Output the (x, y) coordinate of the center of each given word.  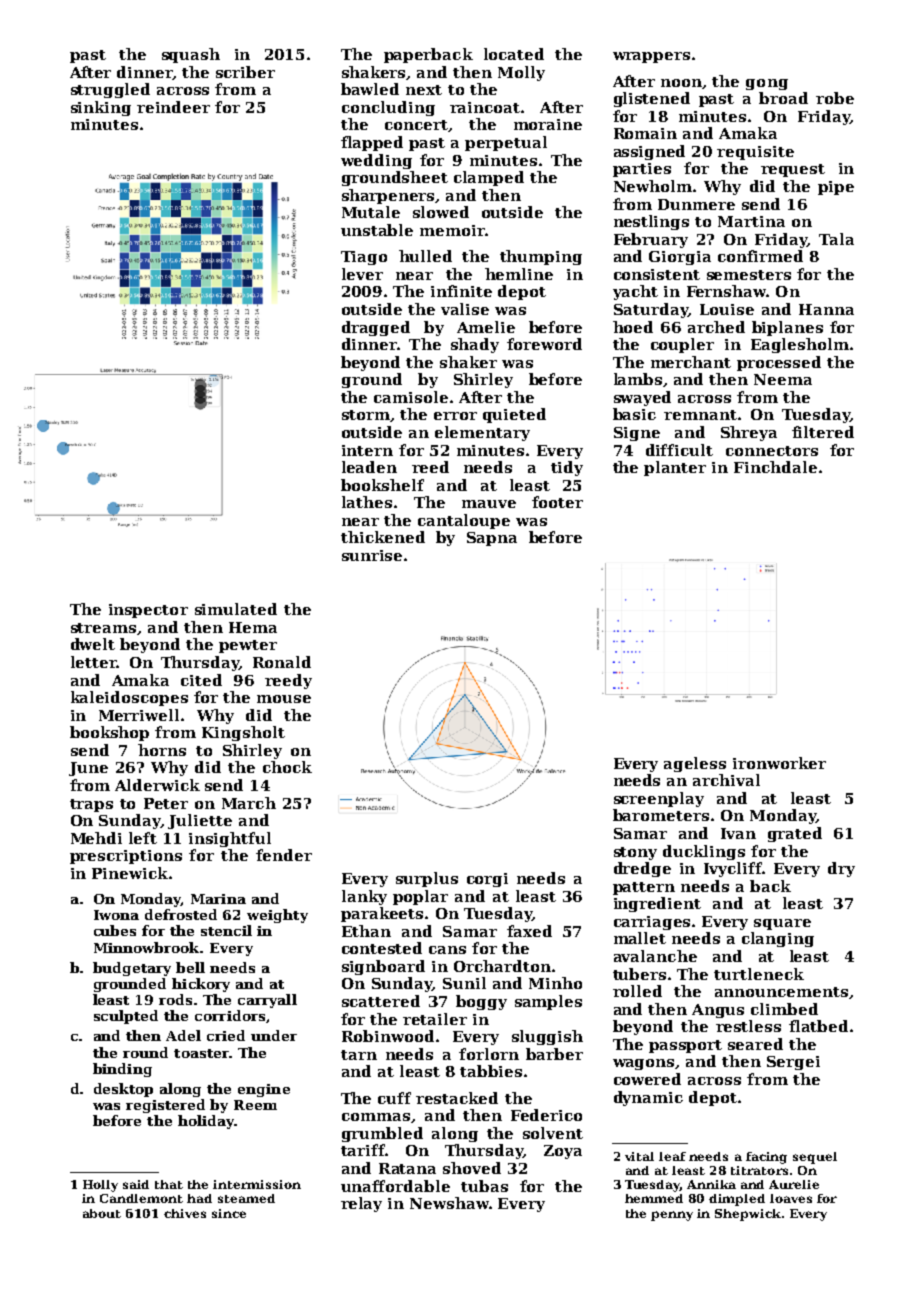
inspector (148, 611)
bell (190, 967)
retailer (435, 1019)
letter (94, 662)
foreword (544, 344)
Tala (836, 239)
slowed (441, 212)
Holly (100, 1186)
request (793, 170)
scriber (245, 72)
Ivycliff (733, 869)
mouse (284, 699)
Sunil (464, 983)
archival (726, 780)
